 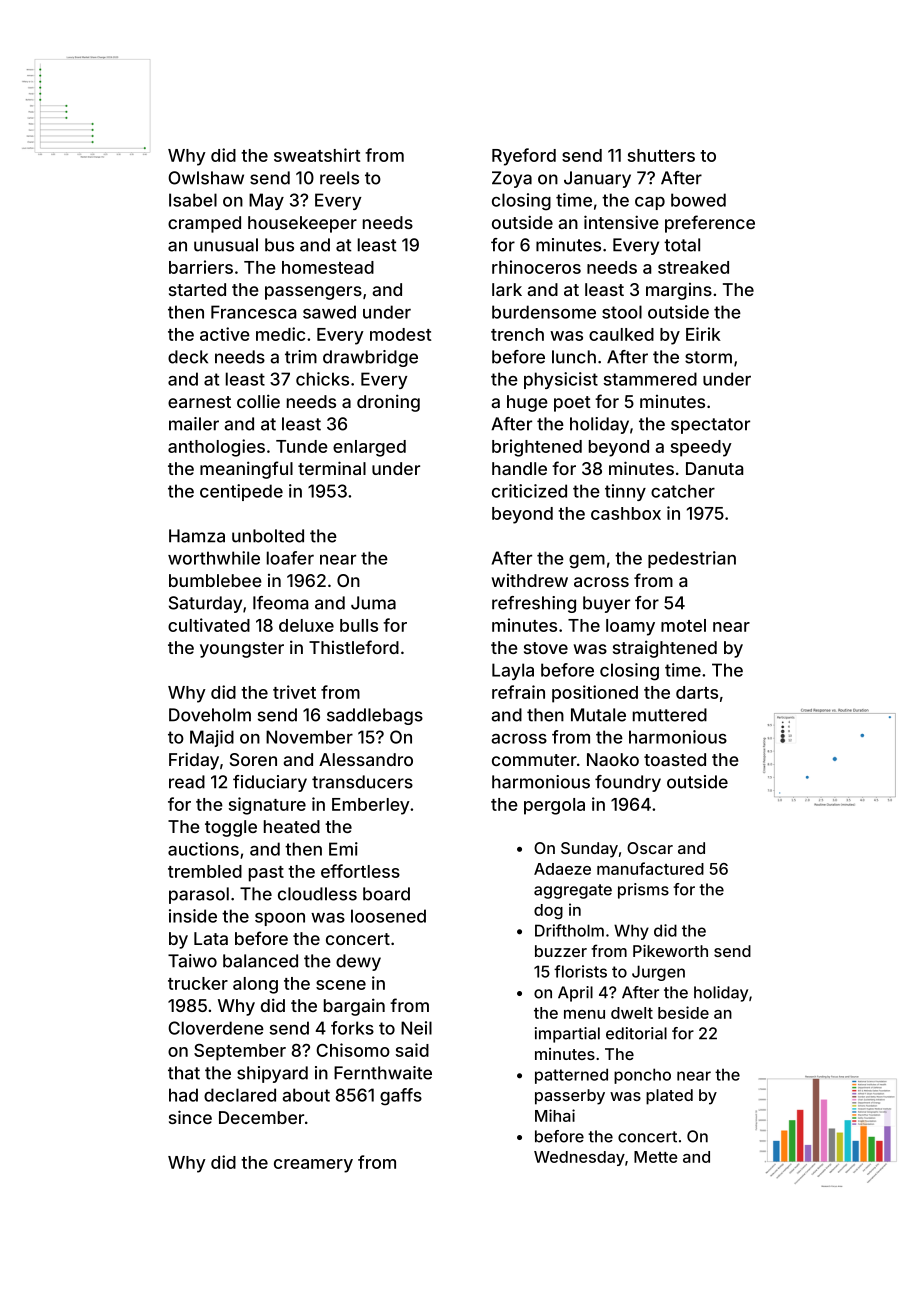 I want to click on along, so click(x=255, y=985).
